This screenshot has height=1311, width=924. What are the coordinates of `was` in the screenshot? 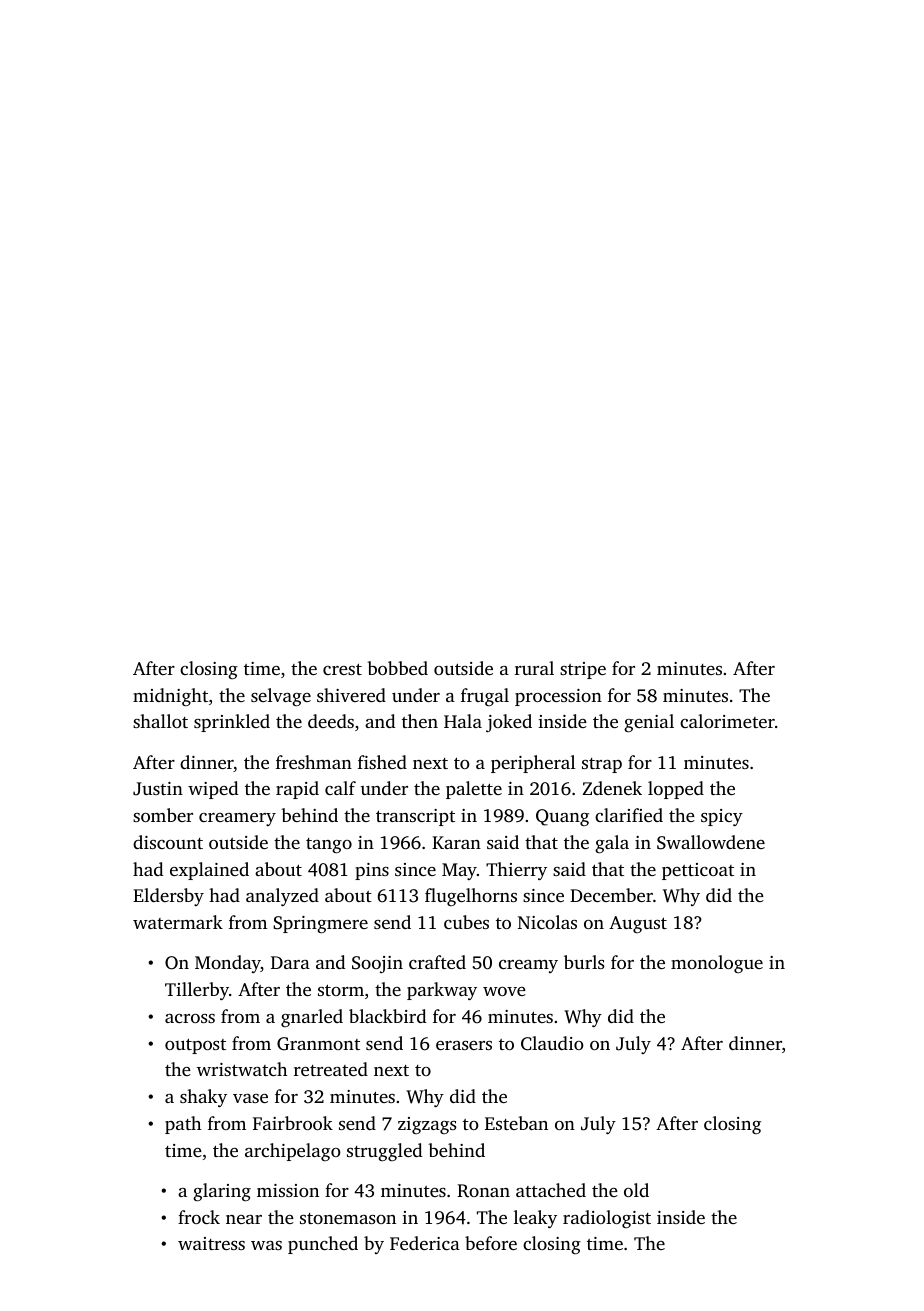 It's located at (266, 1245).
